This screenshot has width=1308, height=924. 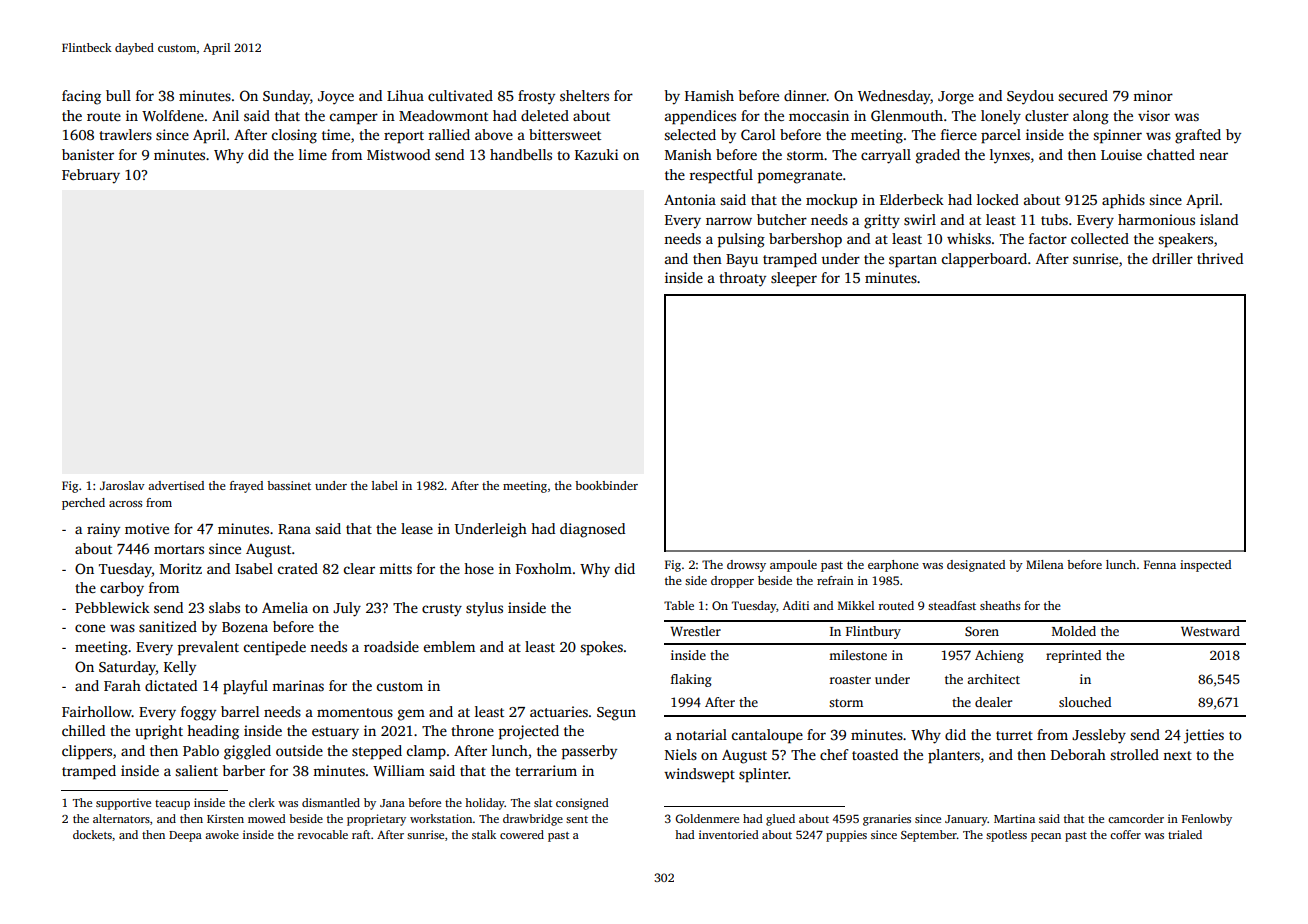 I want to click on coffer, so click(x=1125, y=834).
